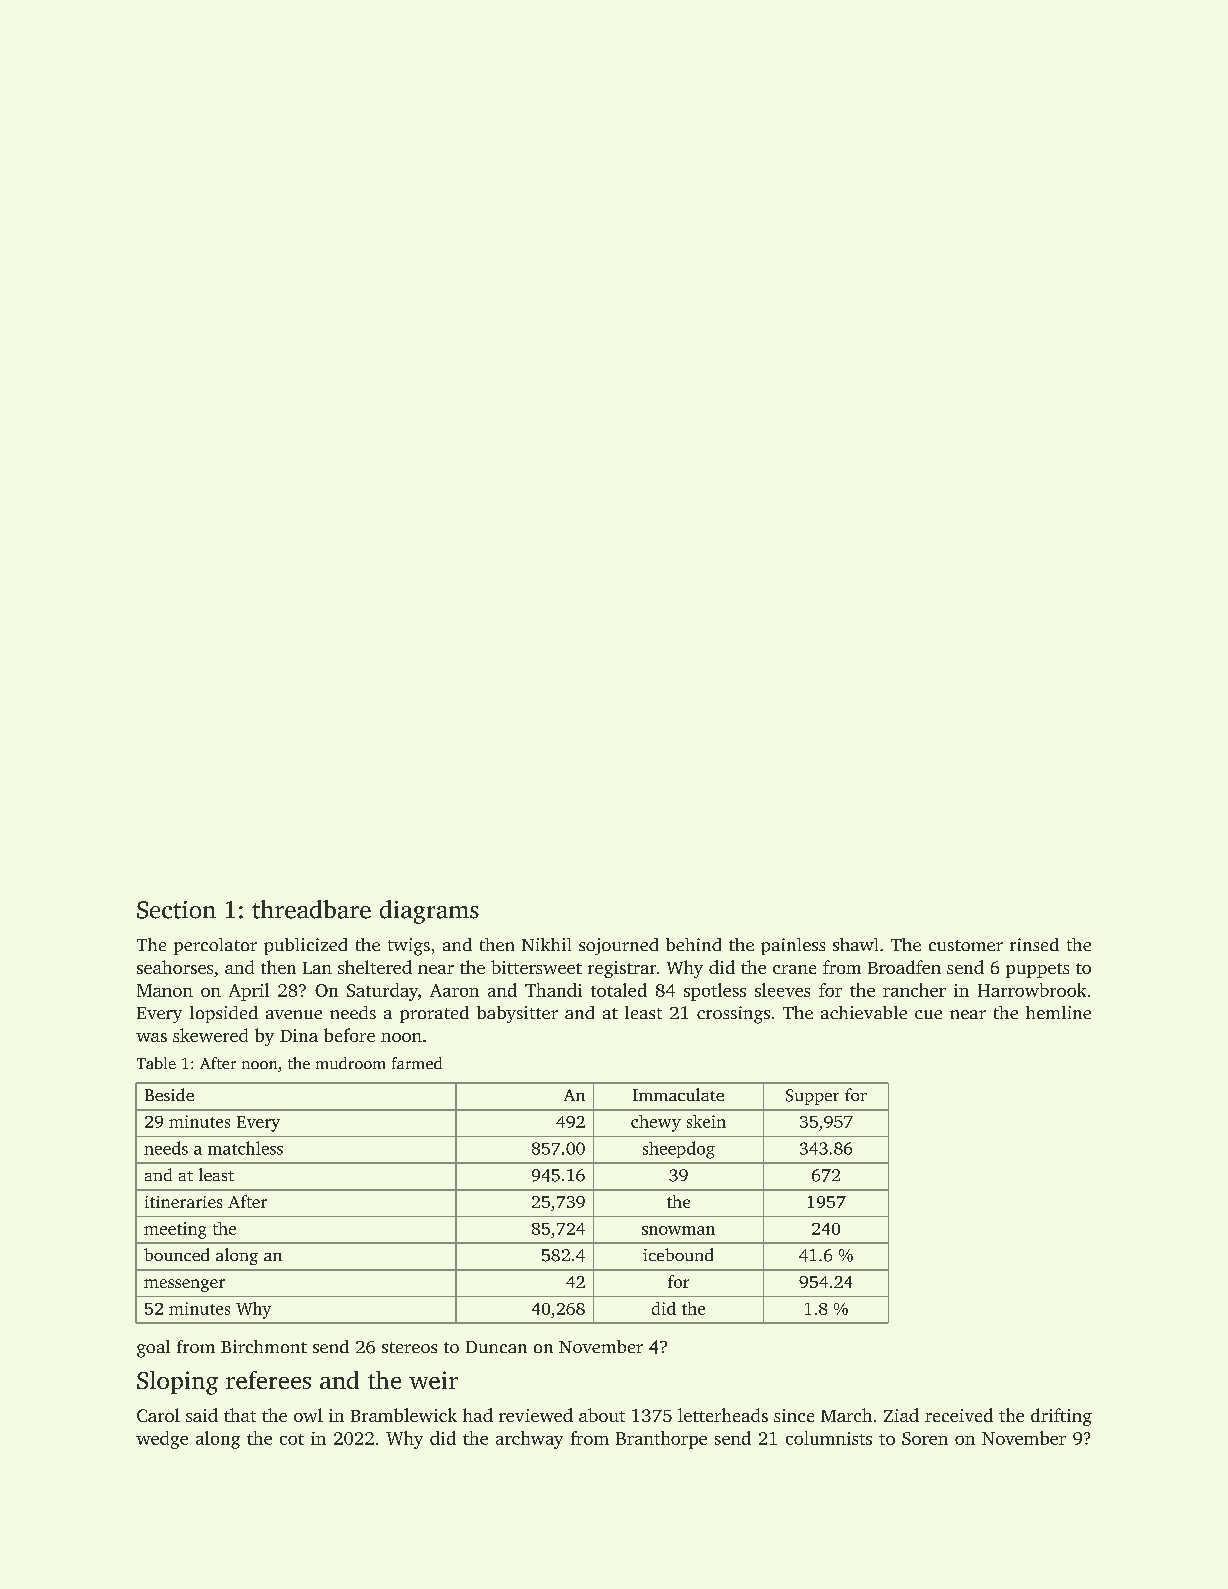 The image size is (1228, 1589). I want to click on Section, so click(176, 910).
